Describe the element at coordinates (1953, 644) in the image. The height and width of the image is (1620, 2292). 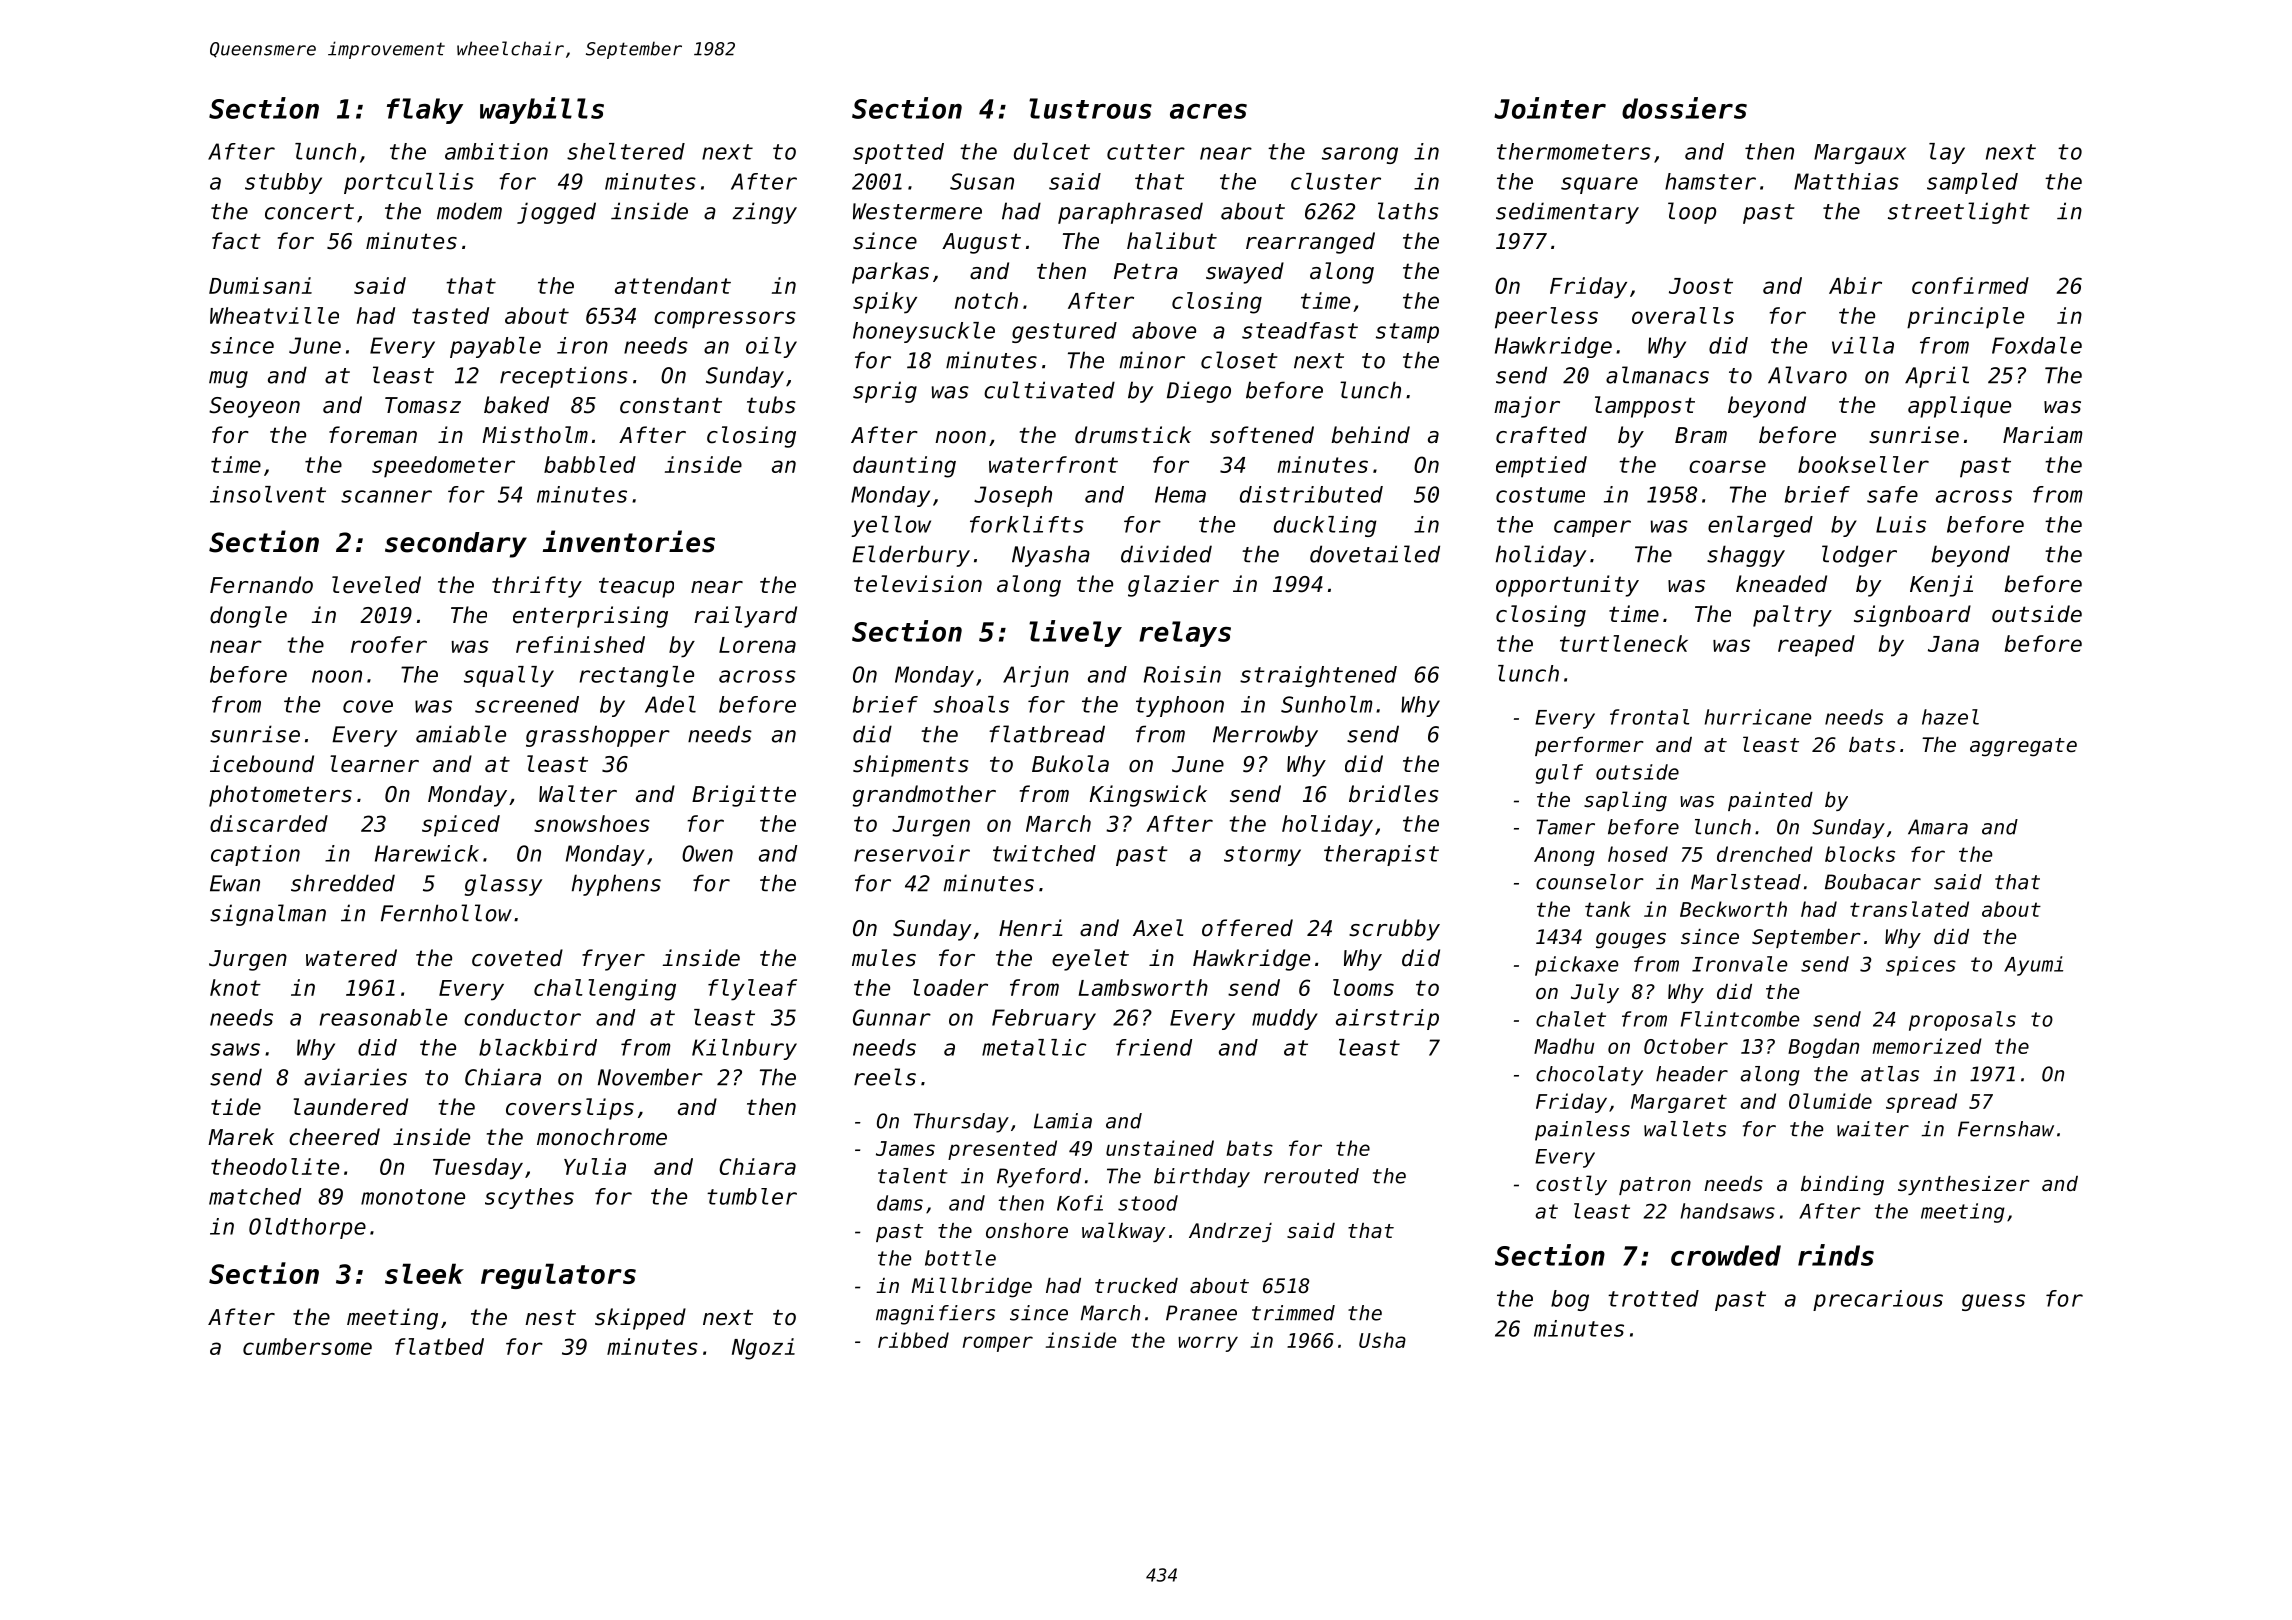
I see `Jana` at that location.
